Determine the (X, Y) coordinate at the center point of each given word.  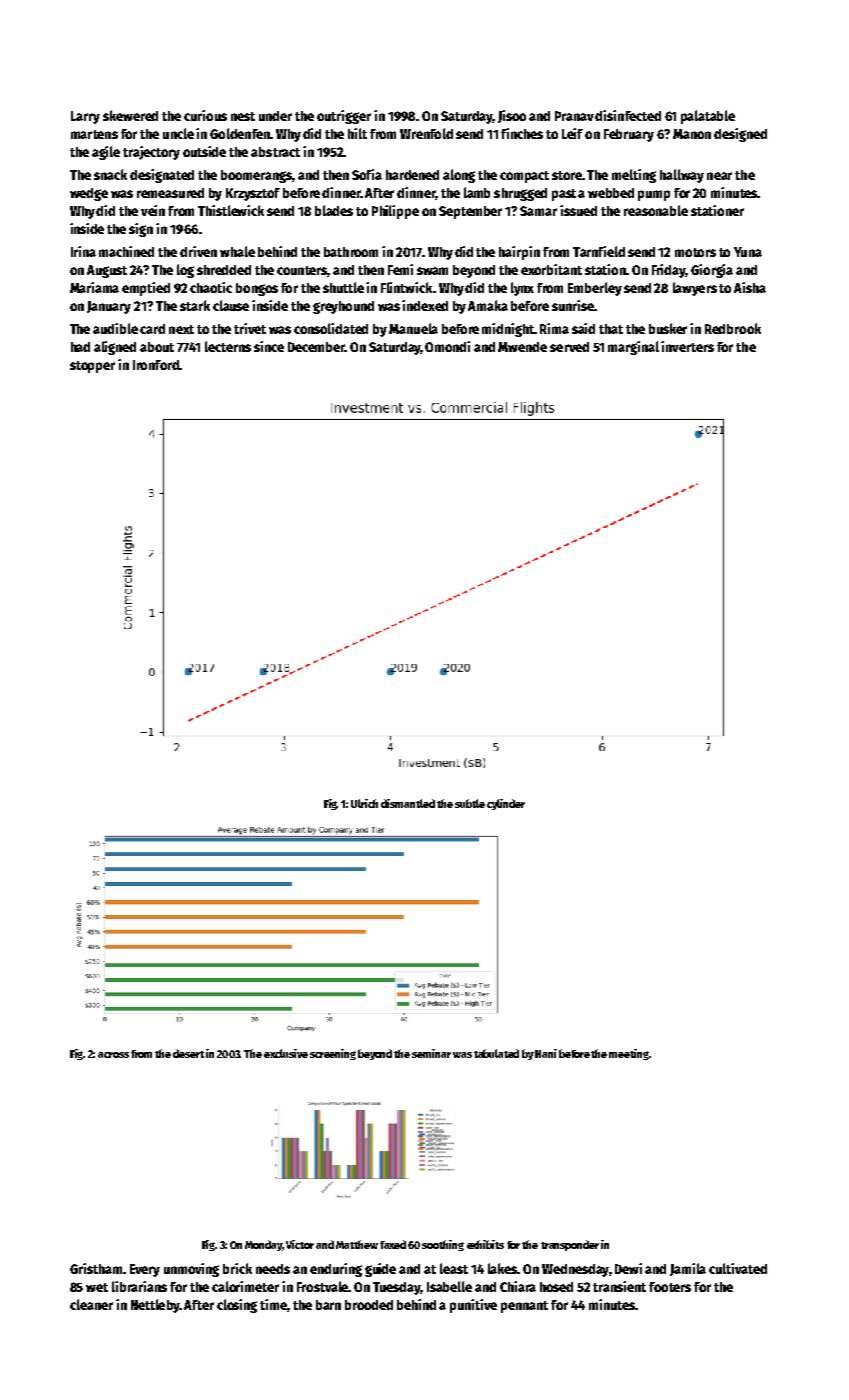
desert (188, 1053)
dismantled (408, 803)
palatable (708, 117)
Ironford (156, 365)
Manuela (413, 328)
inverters (687, 346)
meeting (629, 1054)
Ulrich (364, 803)
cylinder (506, 804)
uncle (178, 133)
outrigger (344, 117)
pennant (524, 1307)
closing (237, 1306)
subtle (470, 803)
